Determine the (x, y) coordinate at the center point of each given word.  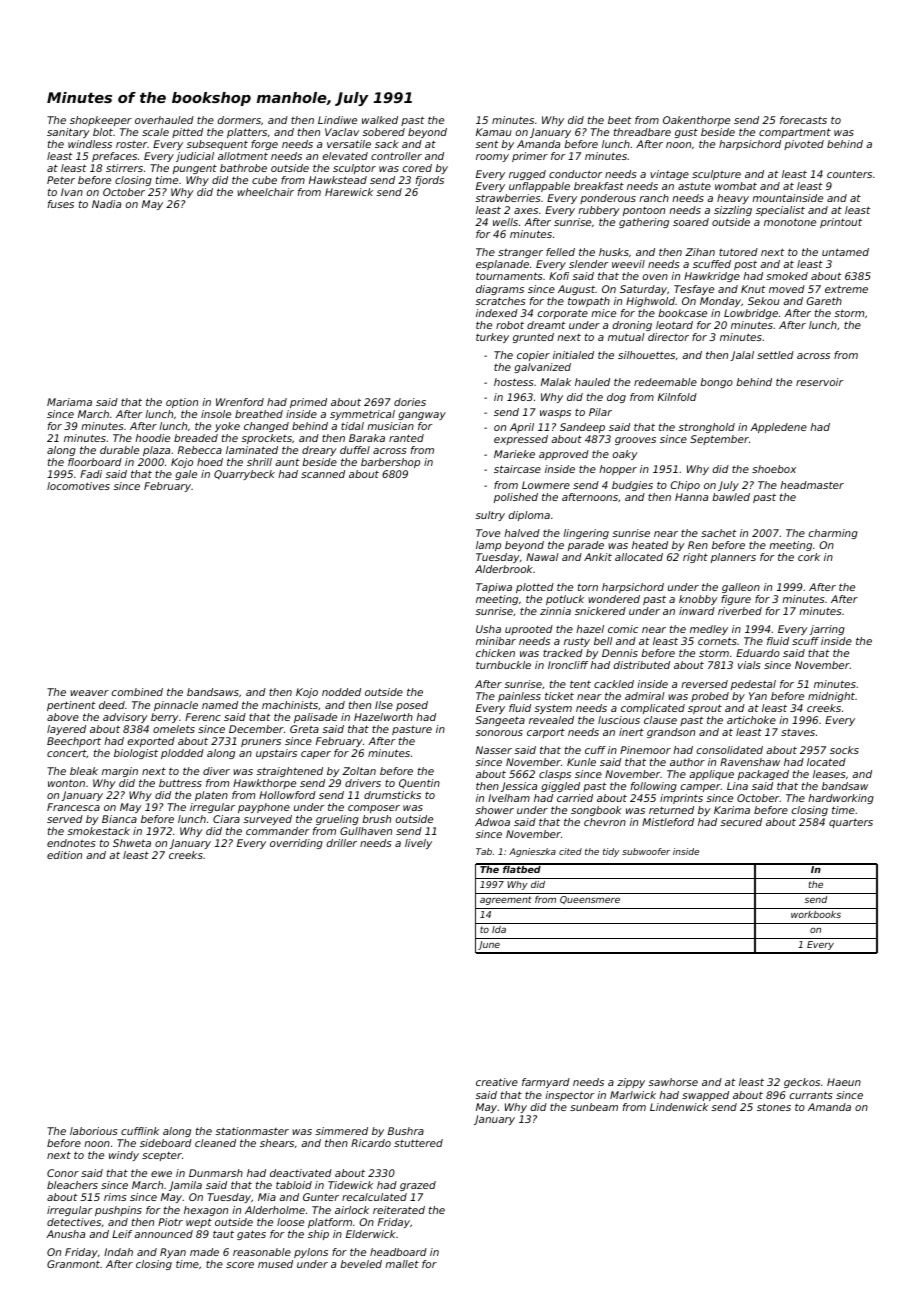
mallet (402, 1264)
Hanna (691, 497)
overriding (296, 844)
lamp (488, 546)
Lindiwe (337, 120)
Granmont (73, 1264)
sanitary (68, 133)
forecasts (803, 120)
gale (186, 475)
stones (774, 1107)
